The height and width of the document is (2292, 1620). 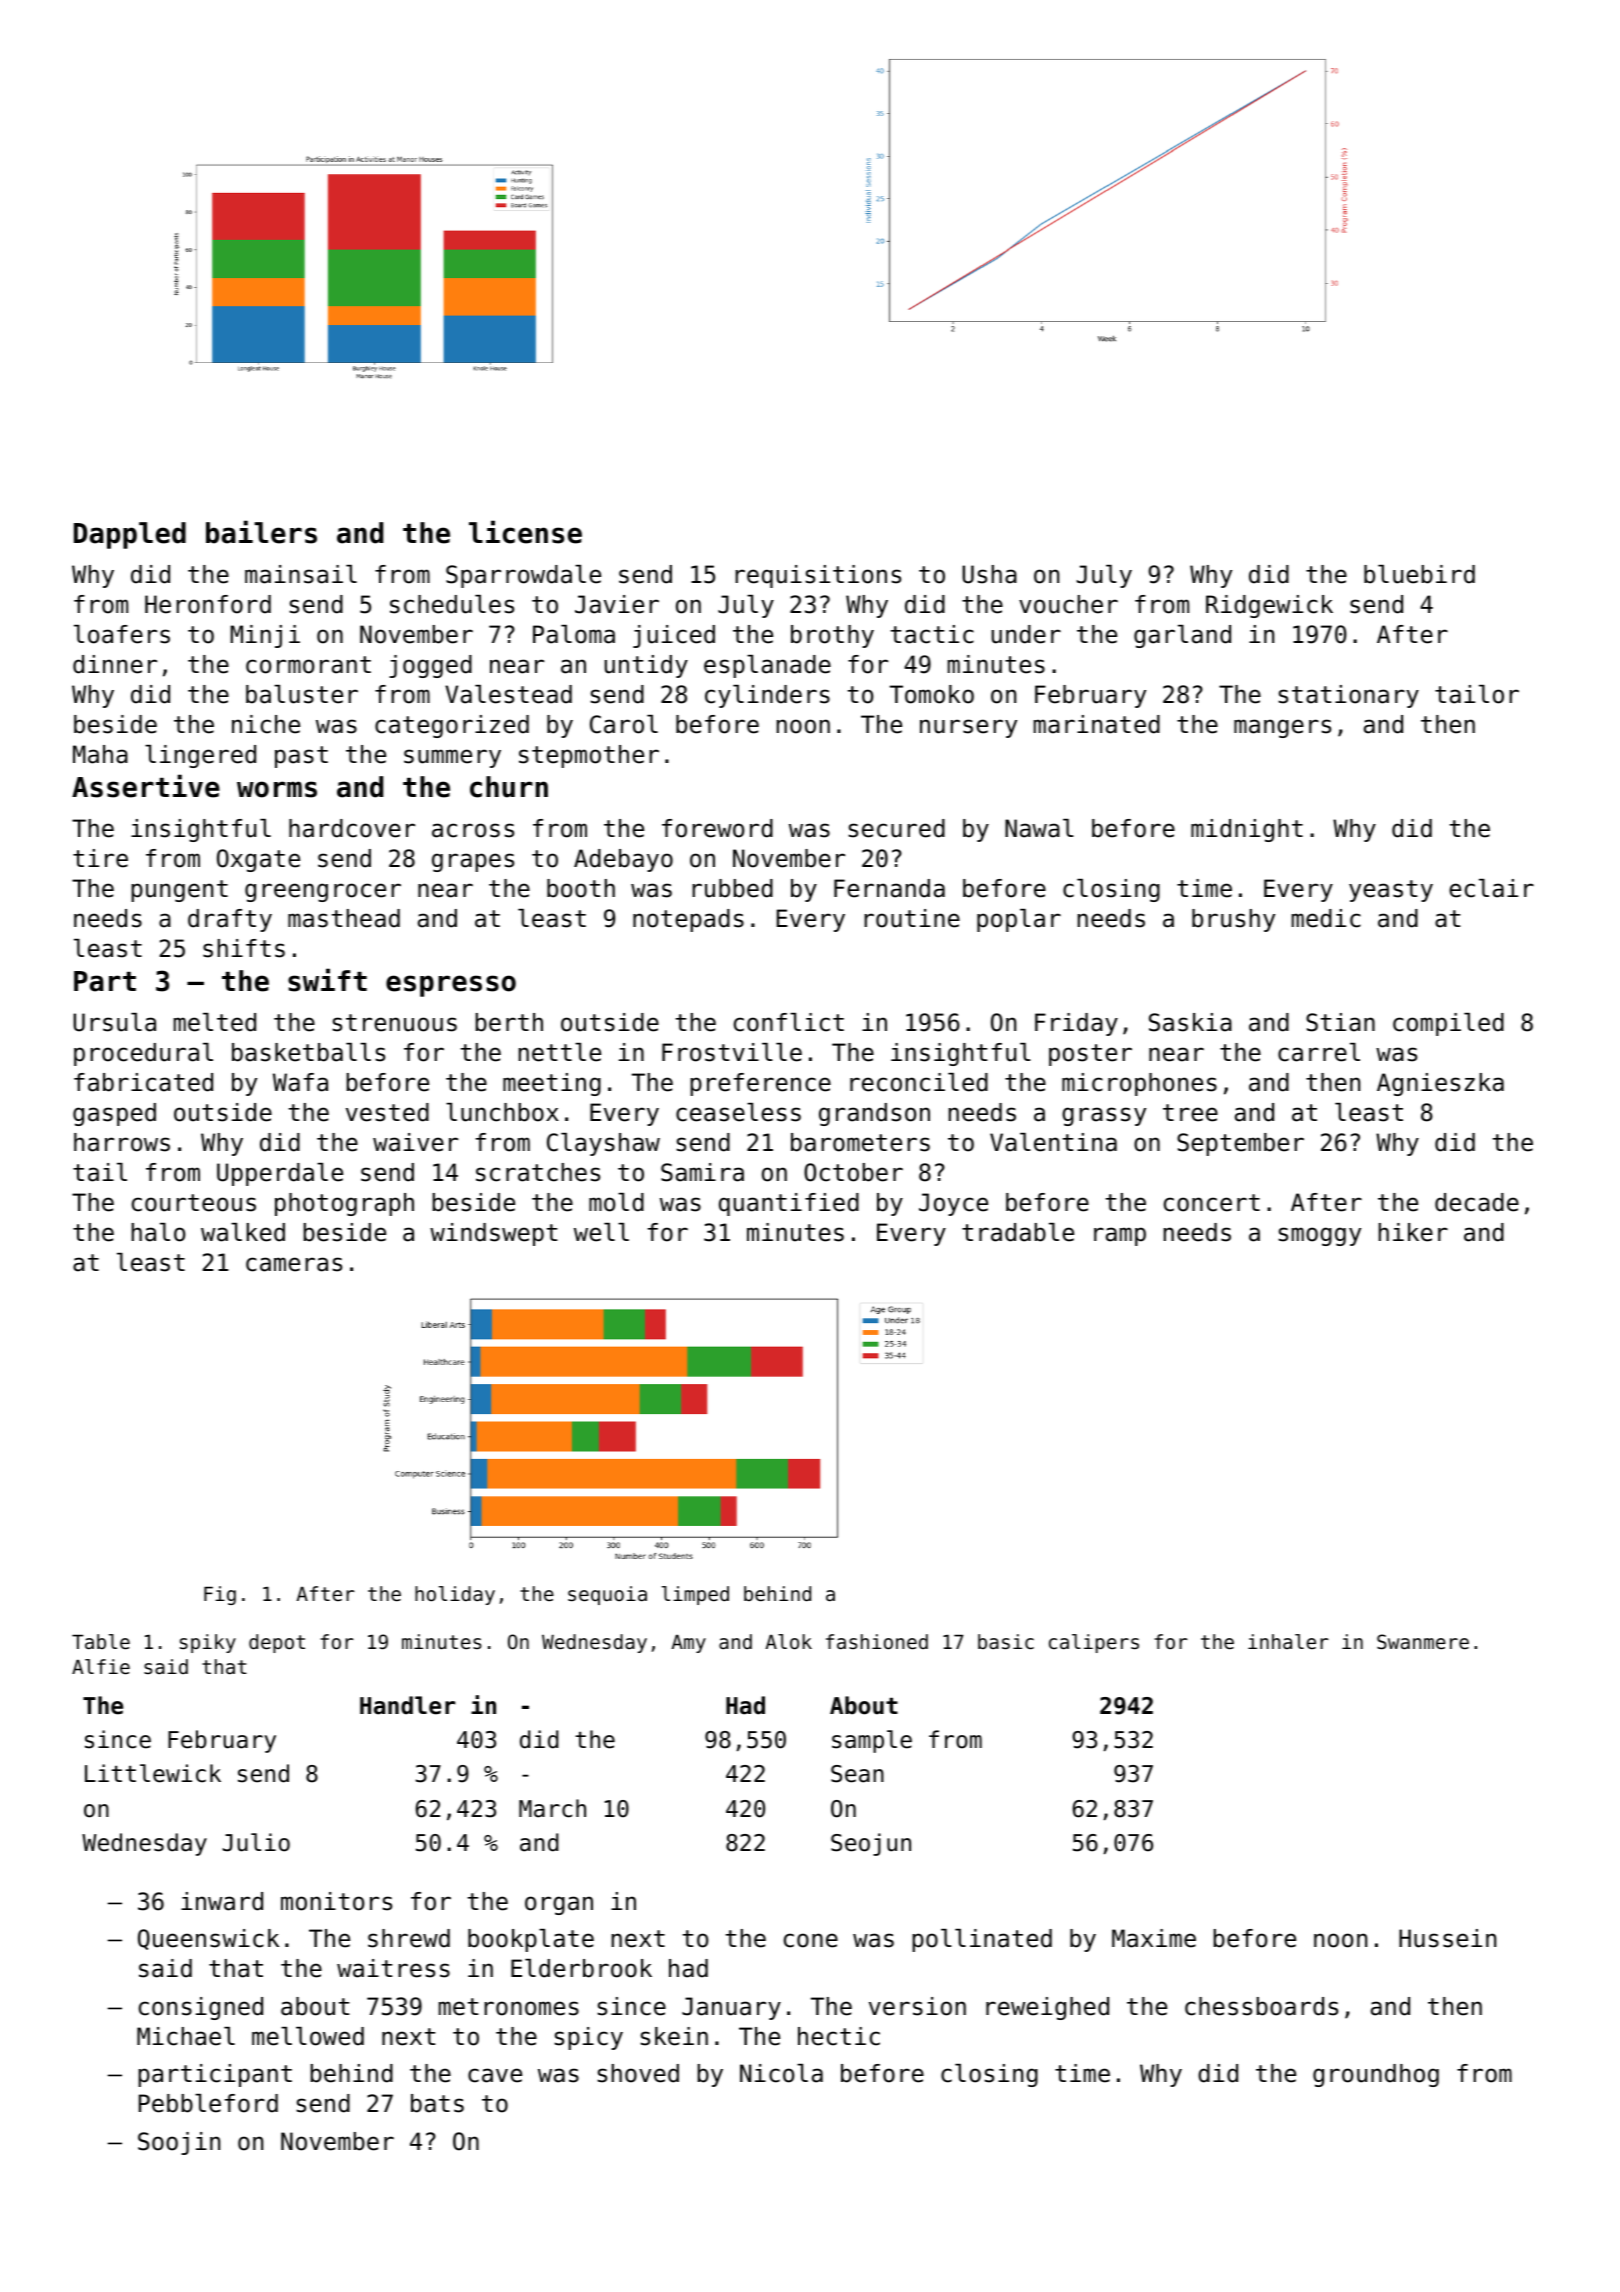 What do you see at coordinates (1376, 2075) in the document?
I see `groundhog` at bounding box center [1376, 2075].
